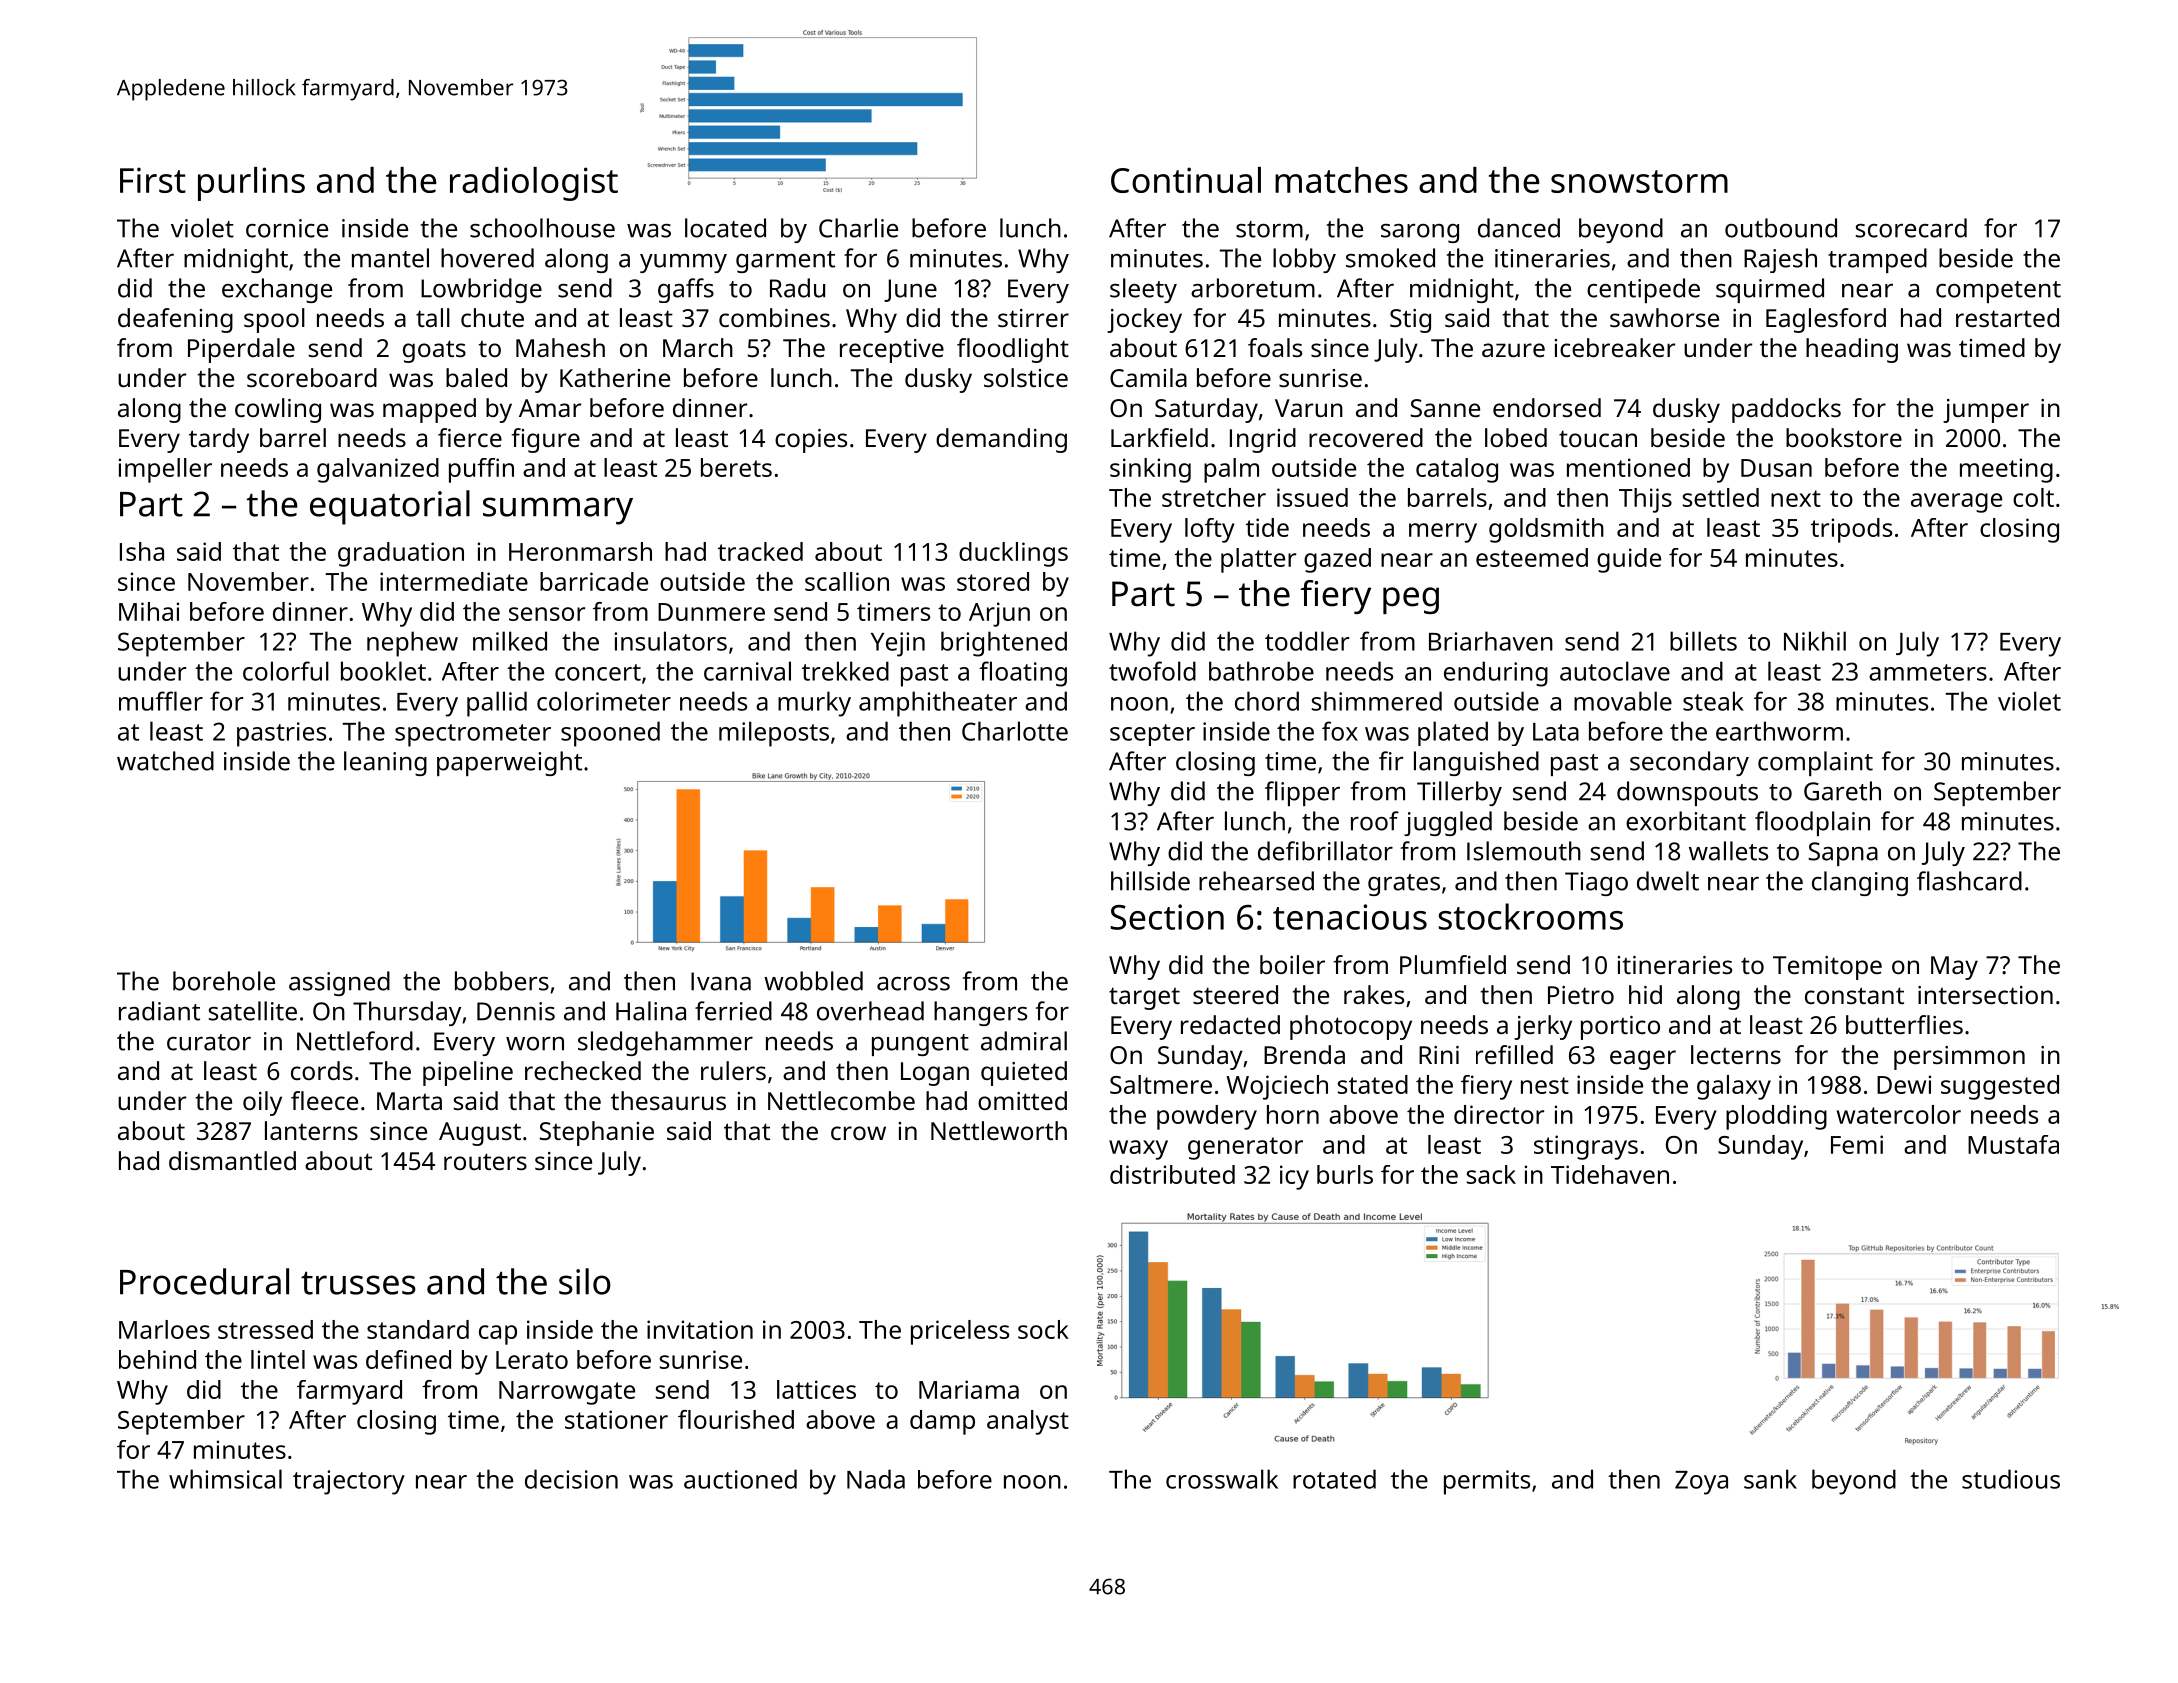 Image resolution: width=2178 pixels, height=1683 pixels. I want to click on decision, so click(571, 1479).
